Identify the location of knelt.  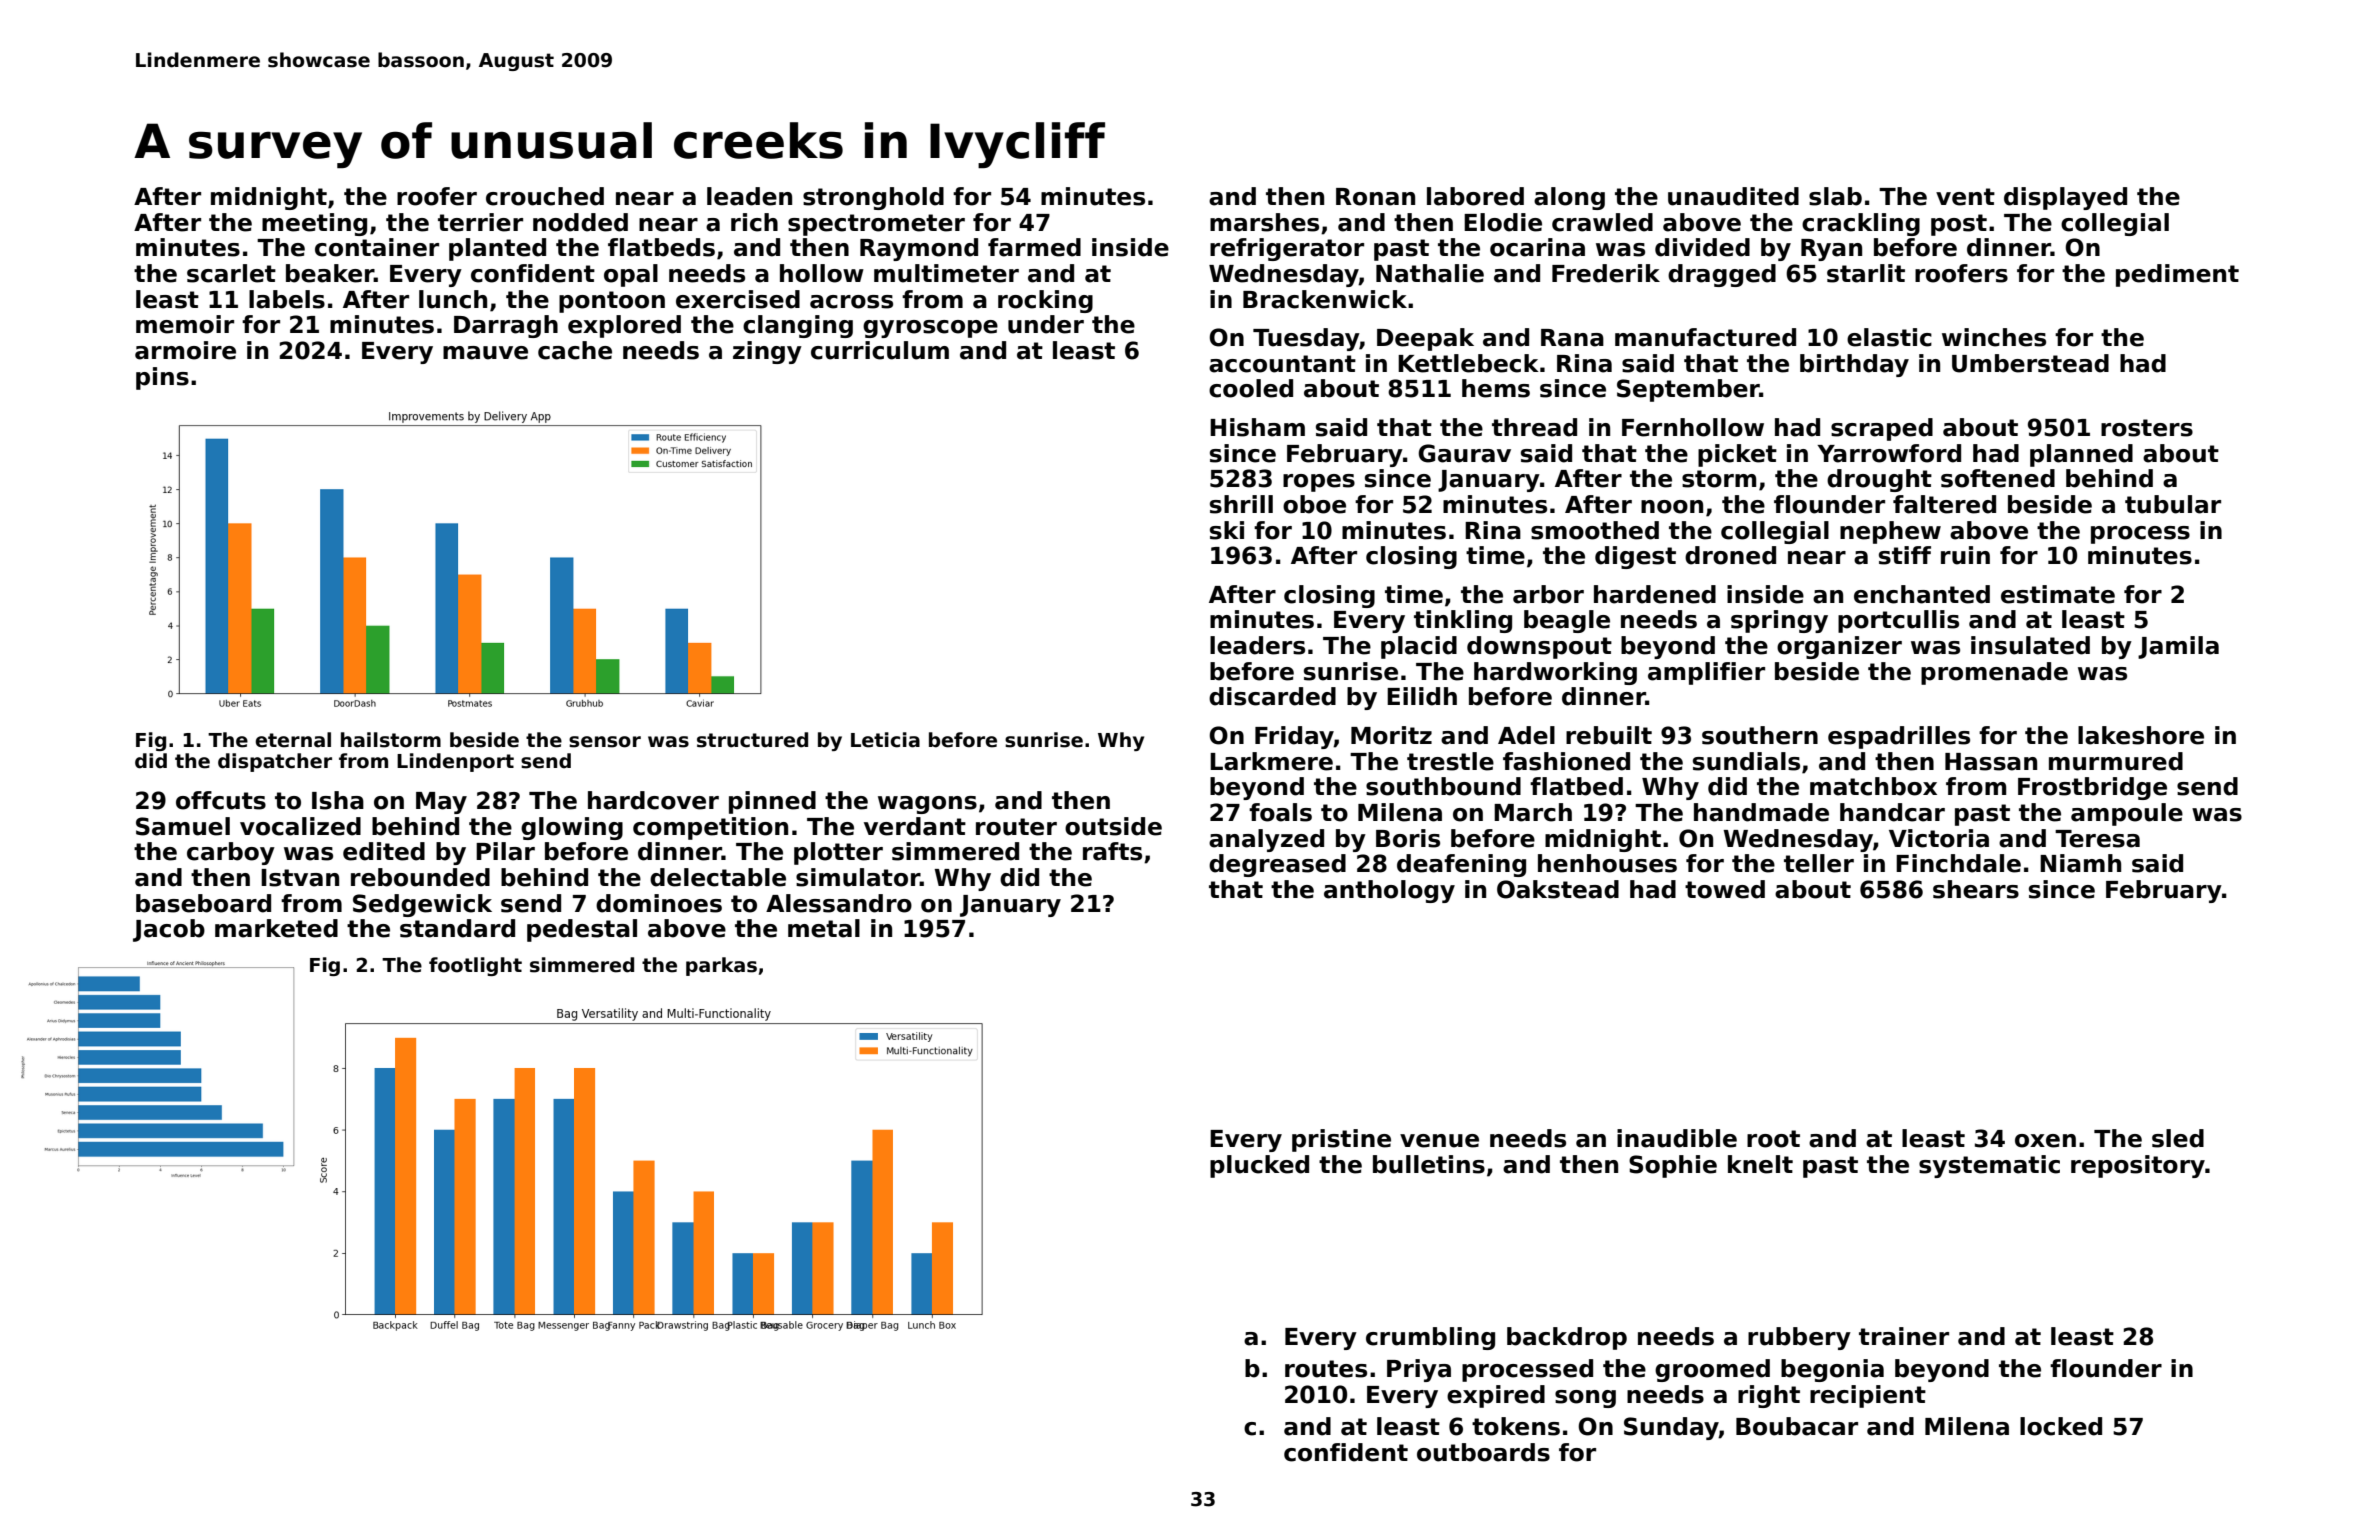
(1760, 1164).
